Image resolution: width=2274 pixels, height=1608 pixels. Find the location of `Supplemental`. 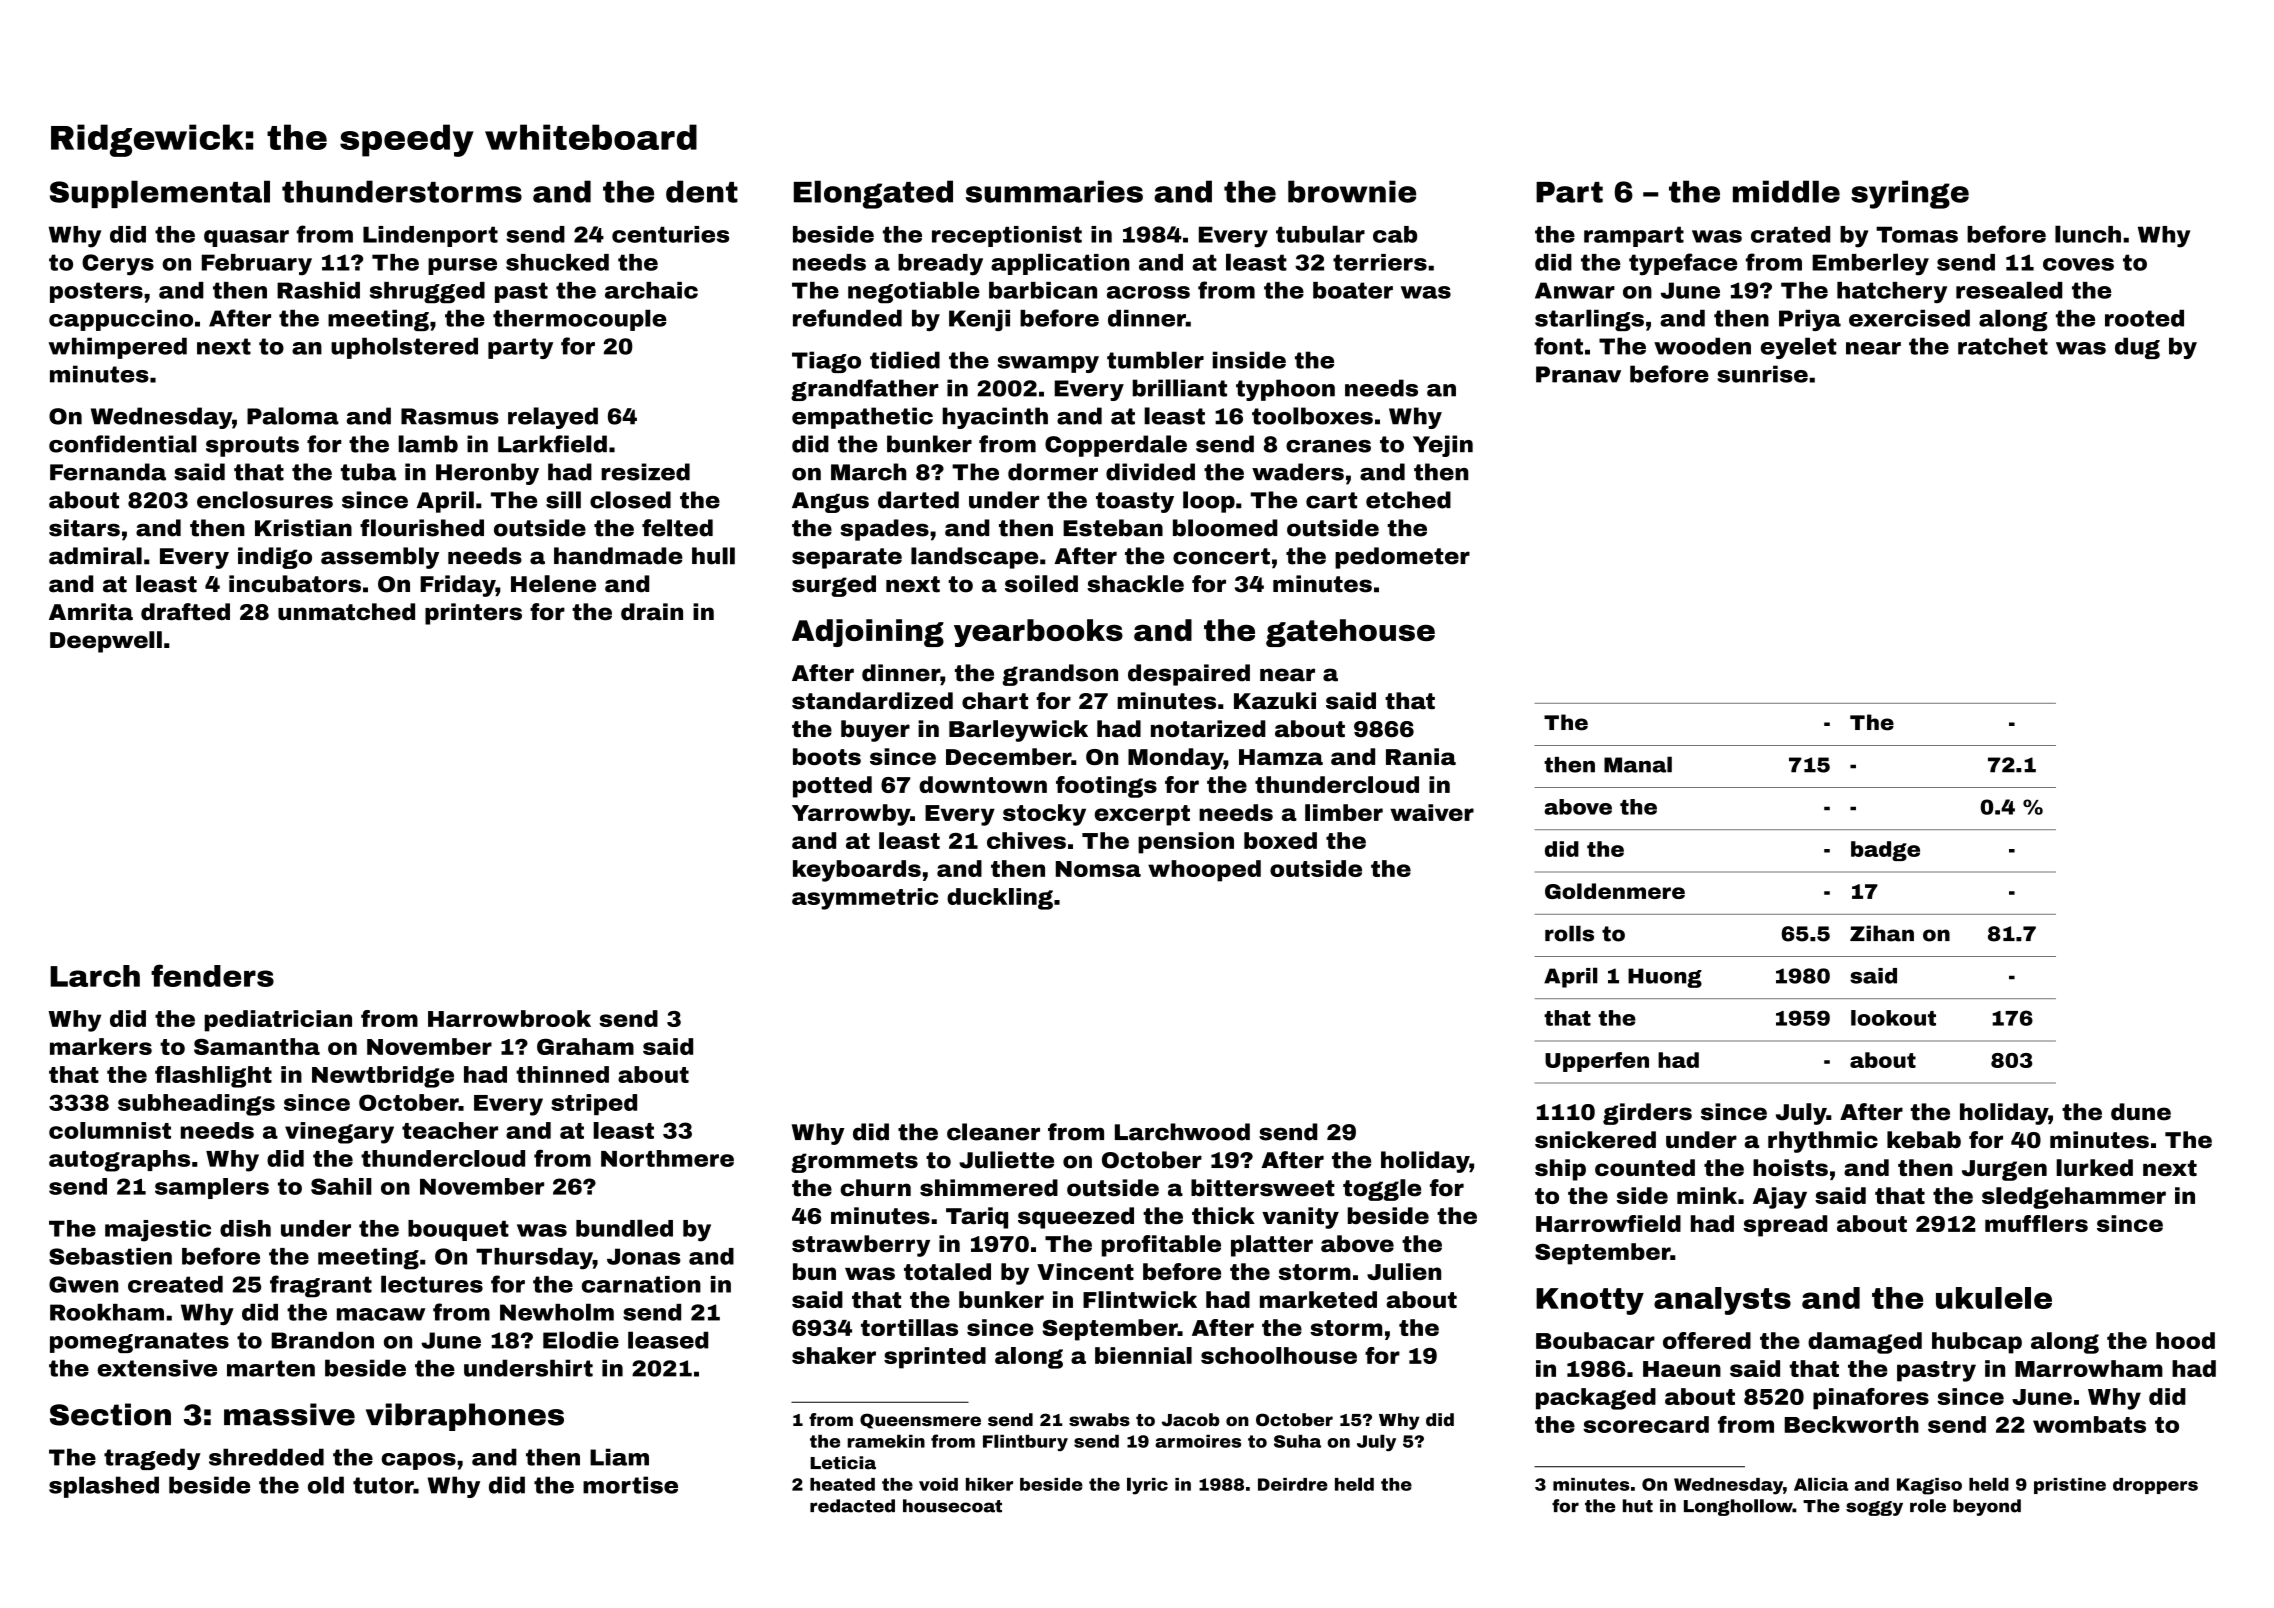

Supplemental is located at coordinates (160, 194).
